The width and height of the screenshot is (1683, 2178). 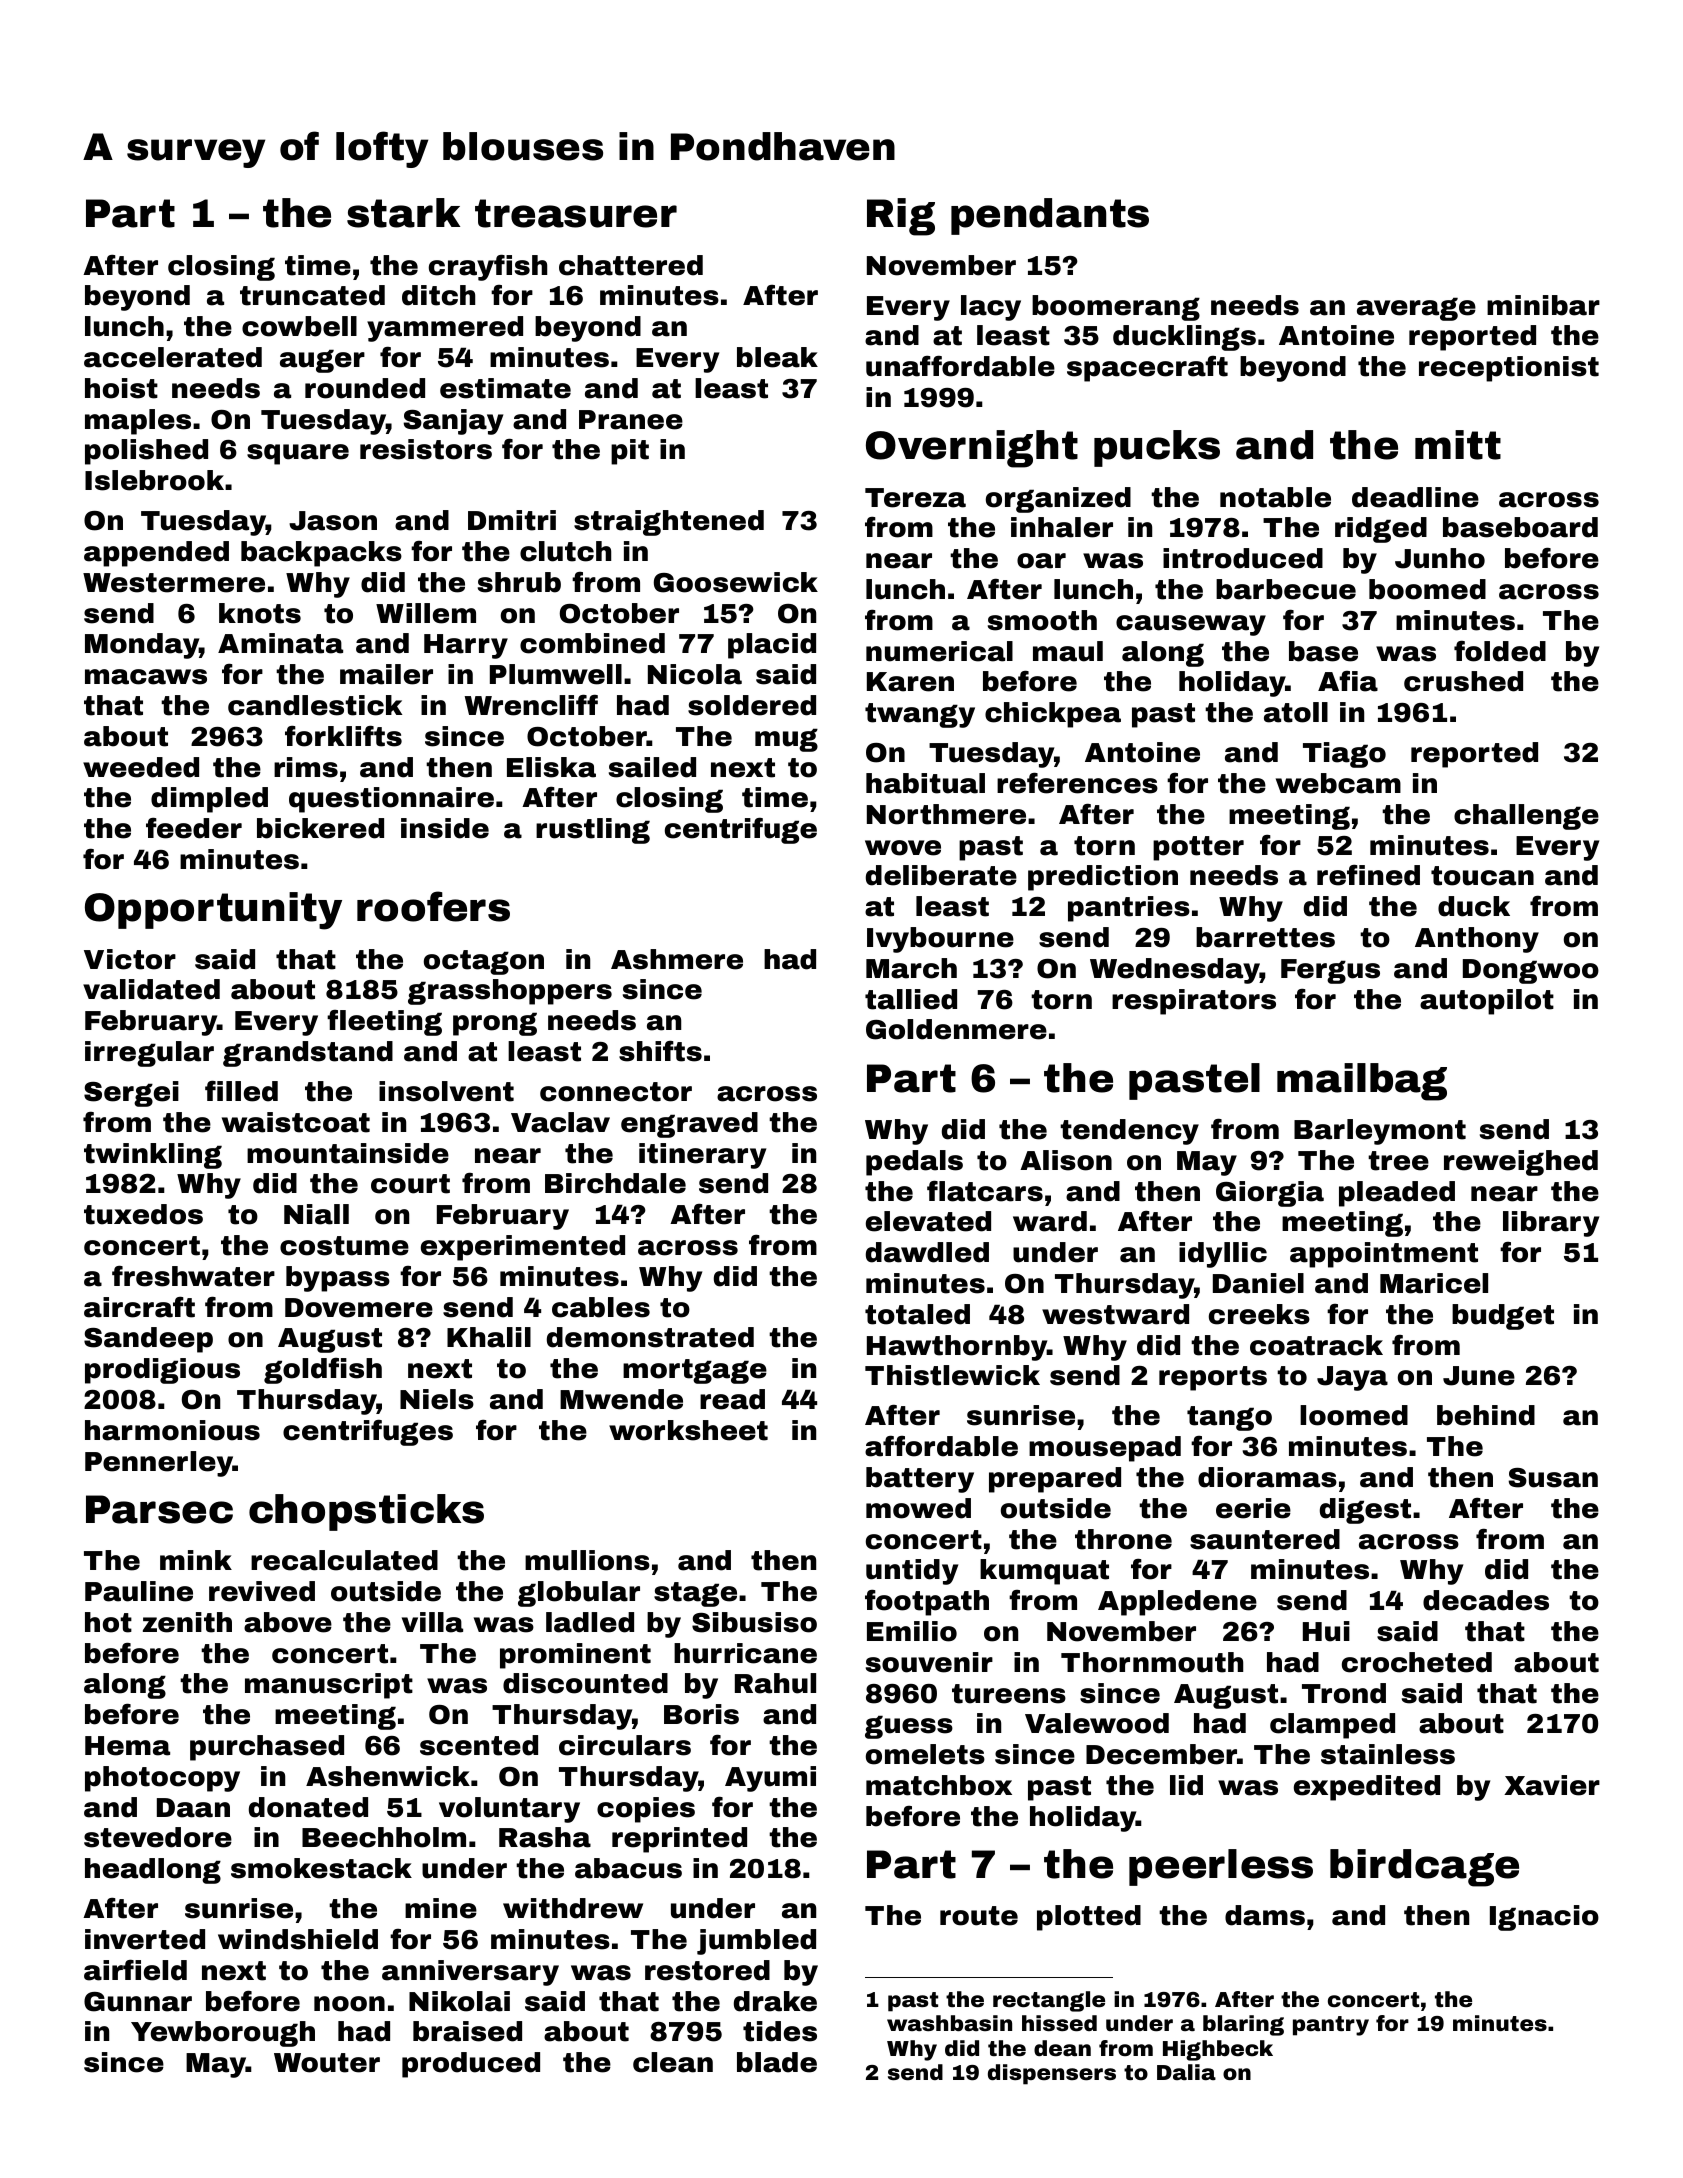 I want to click on filled, so click(x=241, y=1091).
